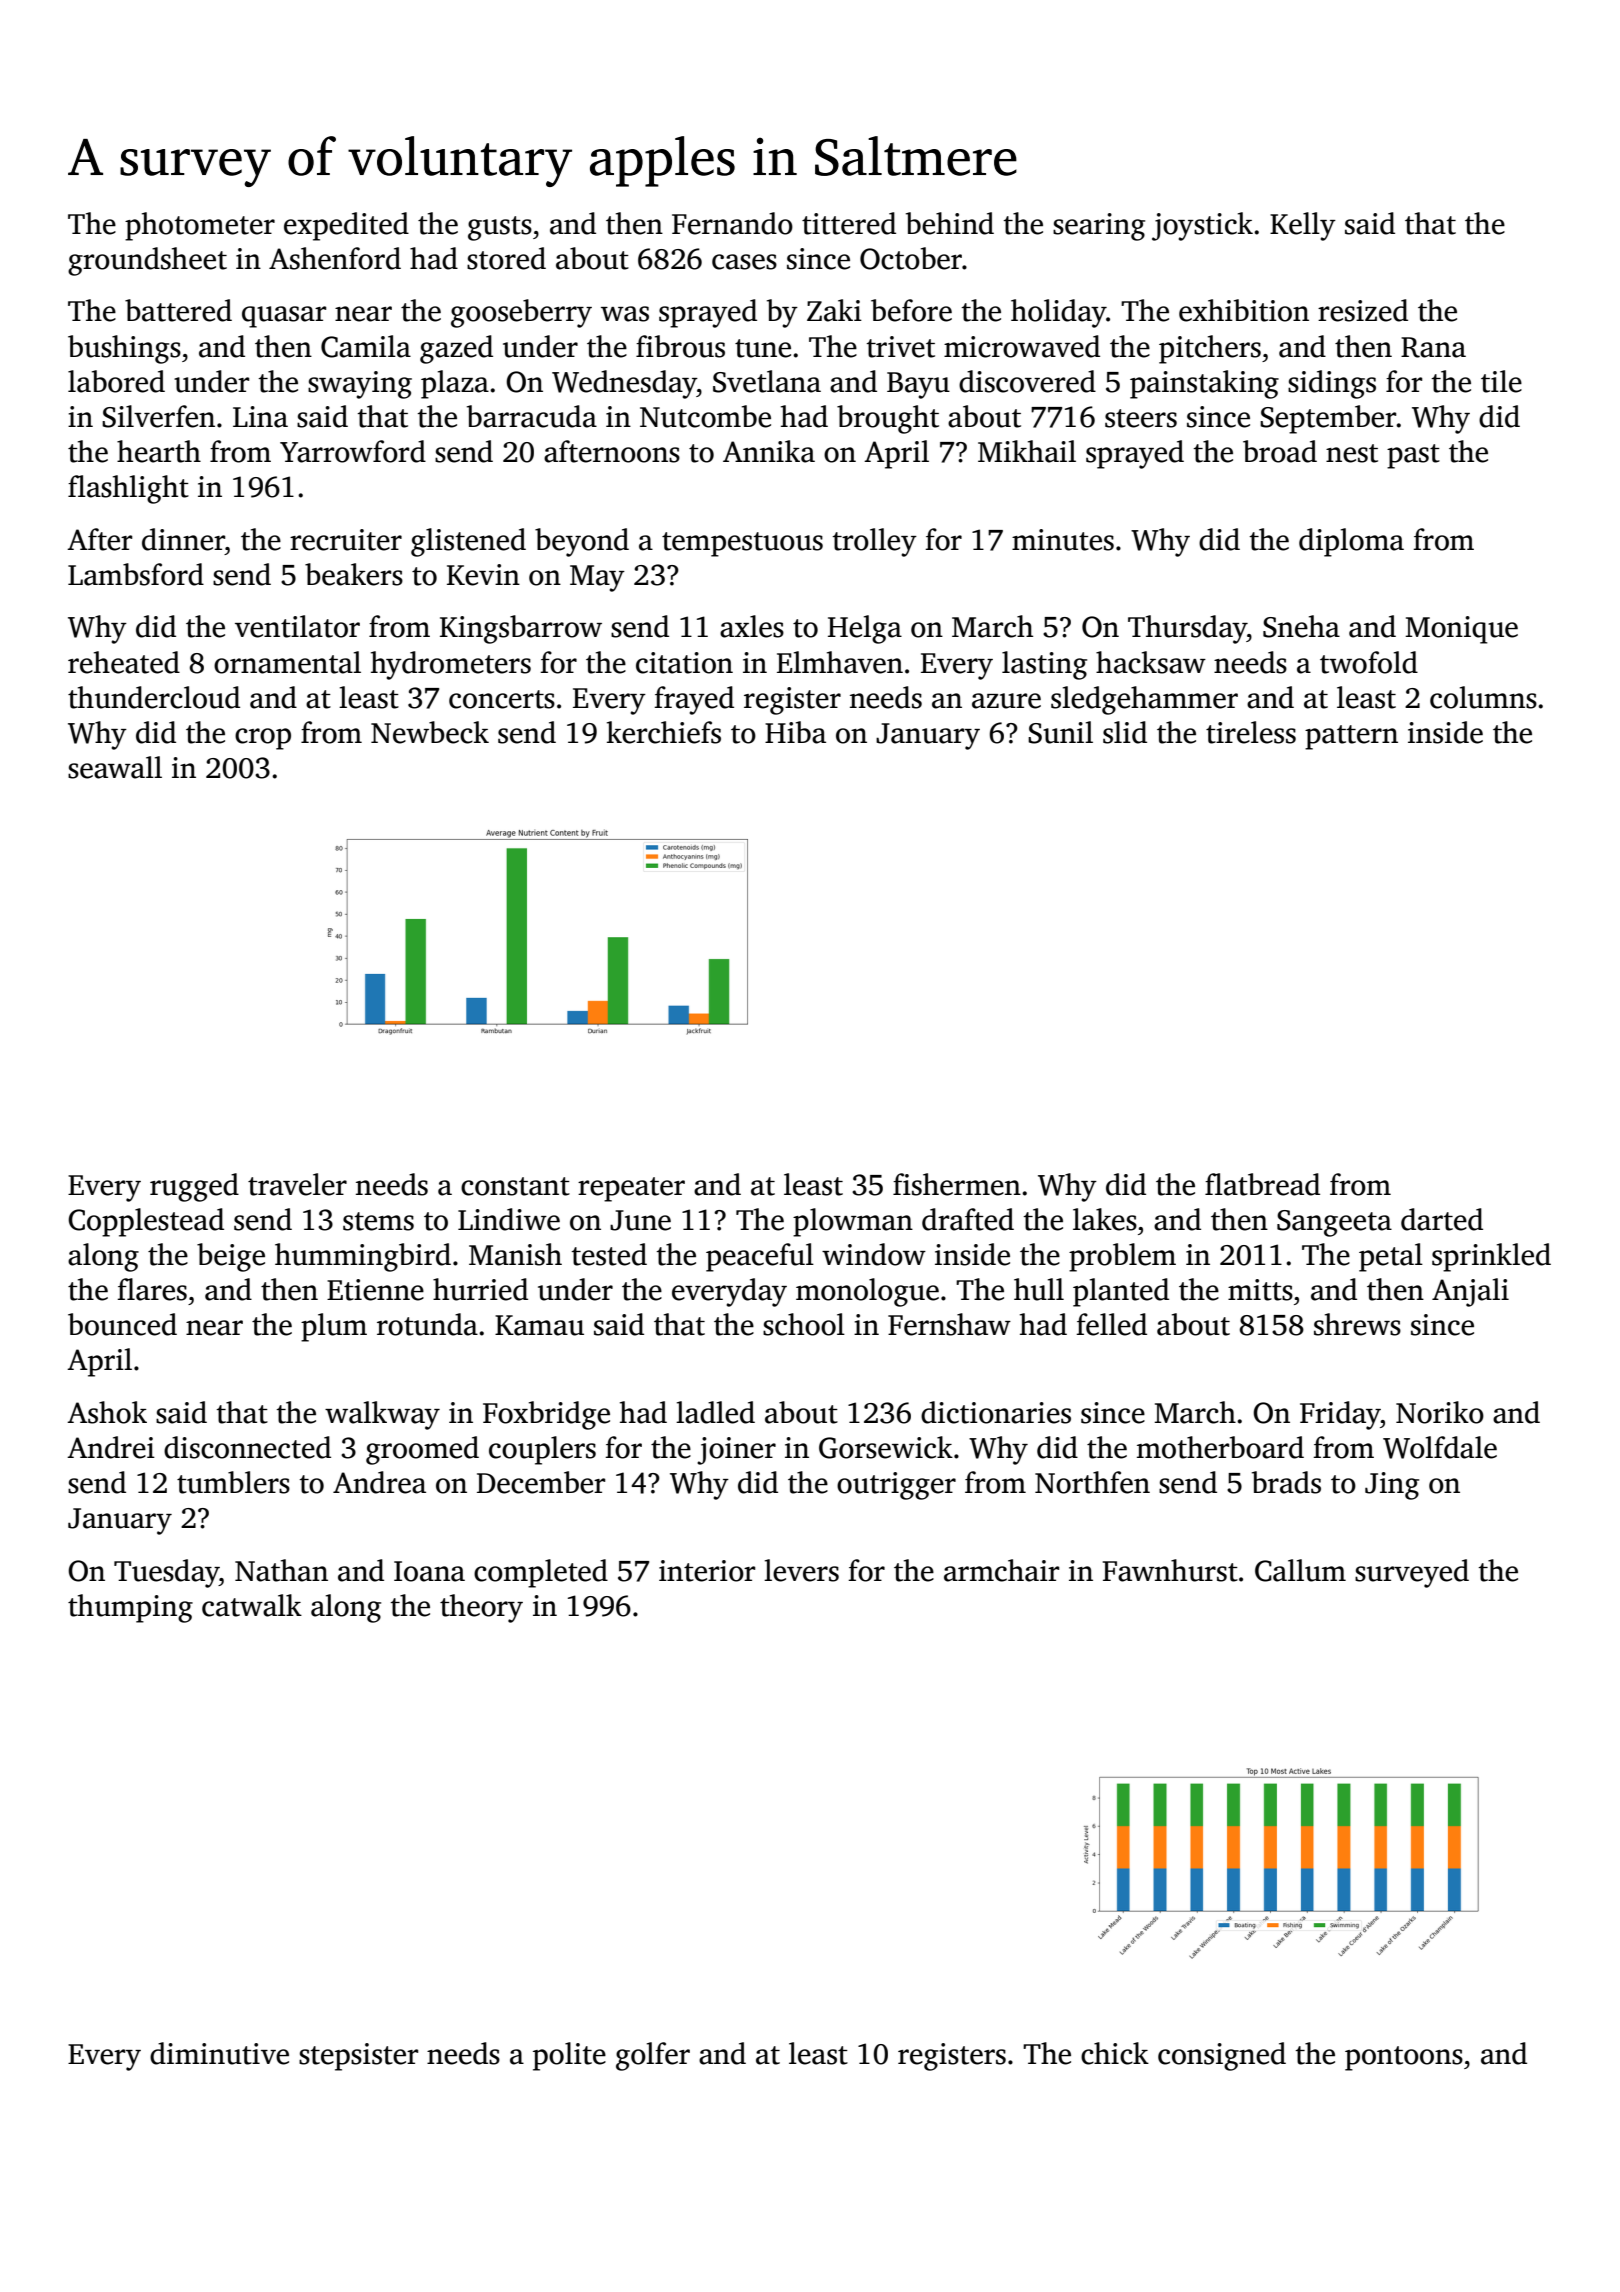  I want to click on problem, so click(1122, 1257).
